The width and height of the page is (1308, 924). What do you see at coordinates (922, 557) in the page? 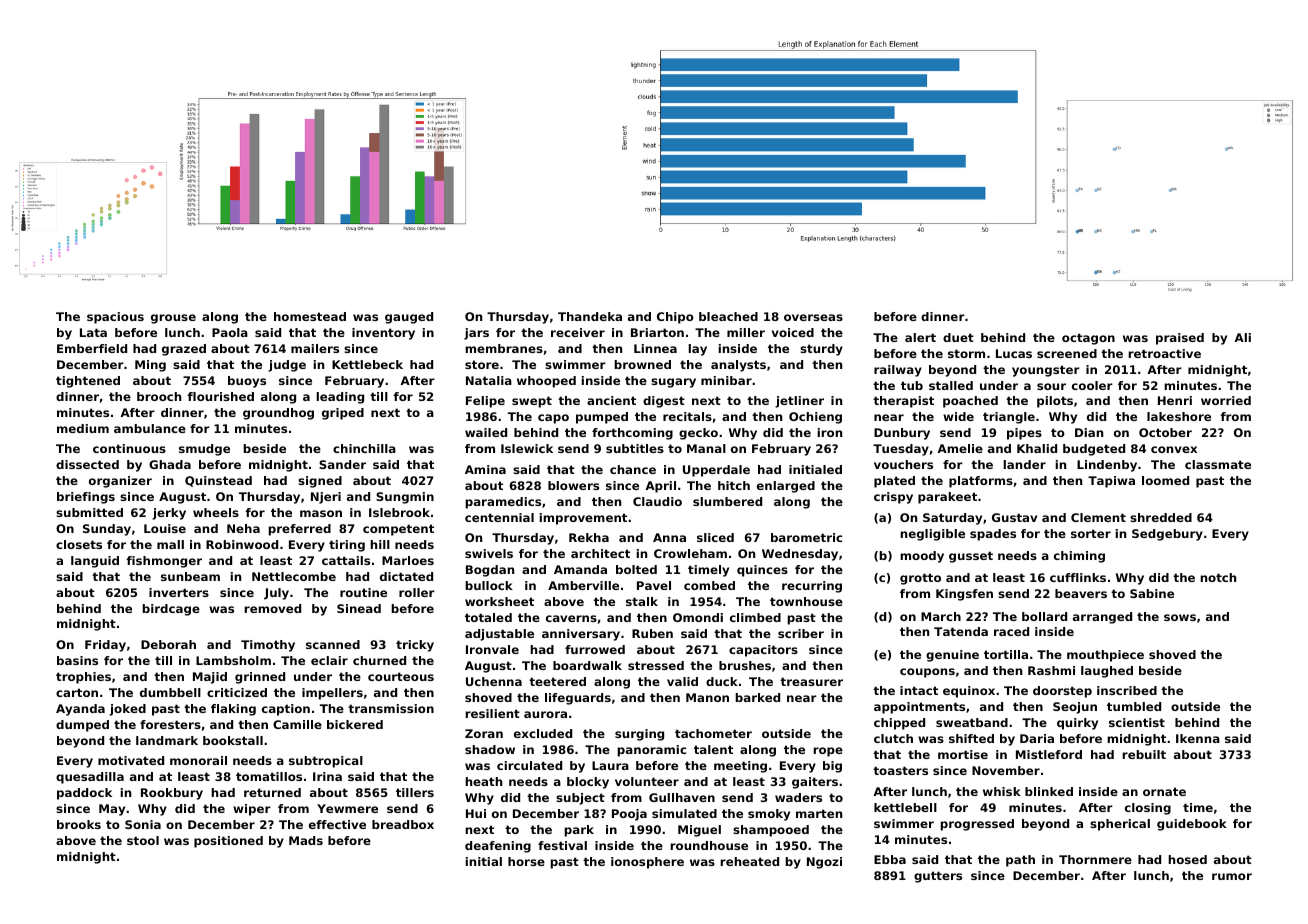
I see `moody` at bounding box center [922, 557].
